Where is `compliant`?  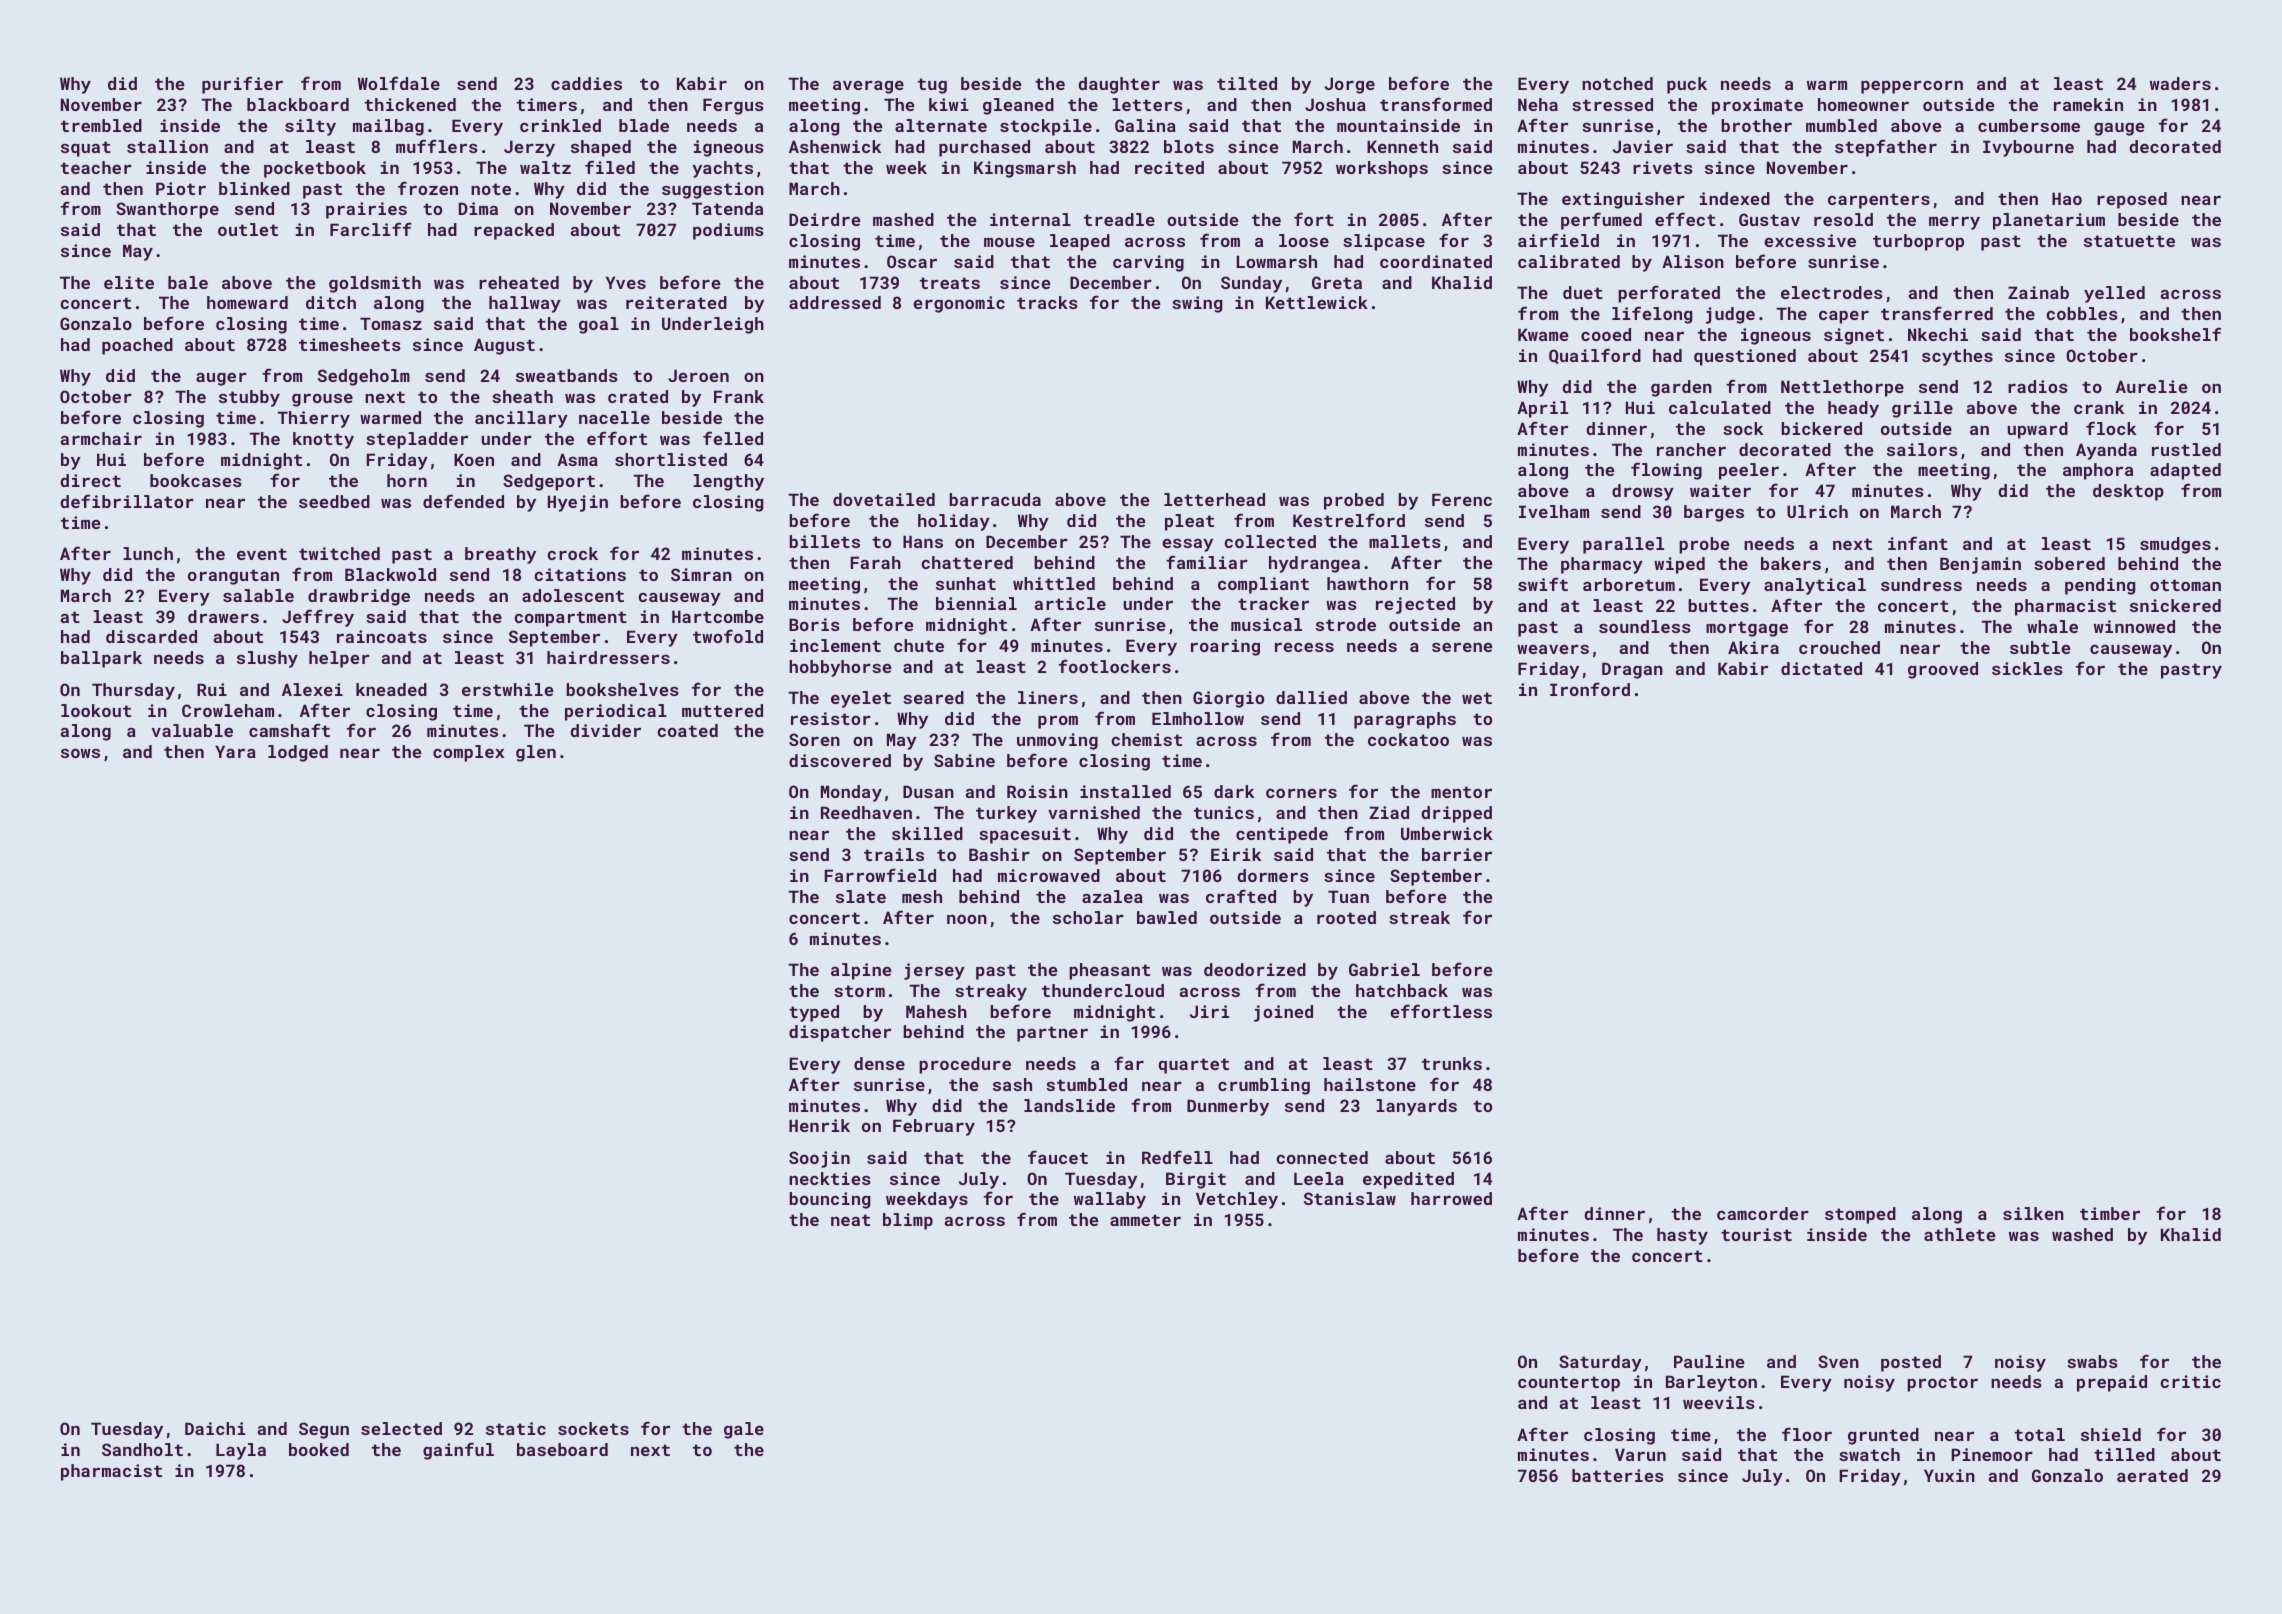
compliant is located at coordinates (1263, 585).
